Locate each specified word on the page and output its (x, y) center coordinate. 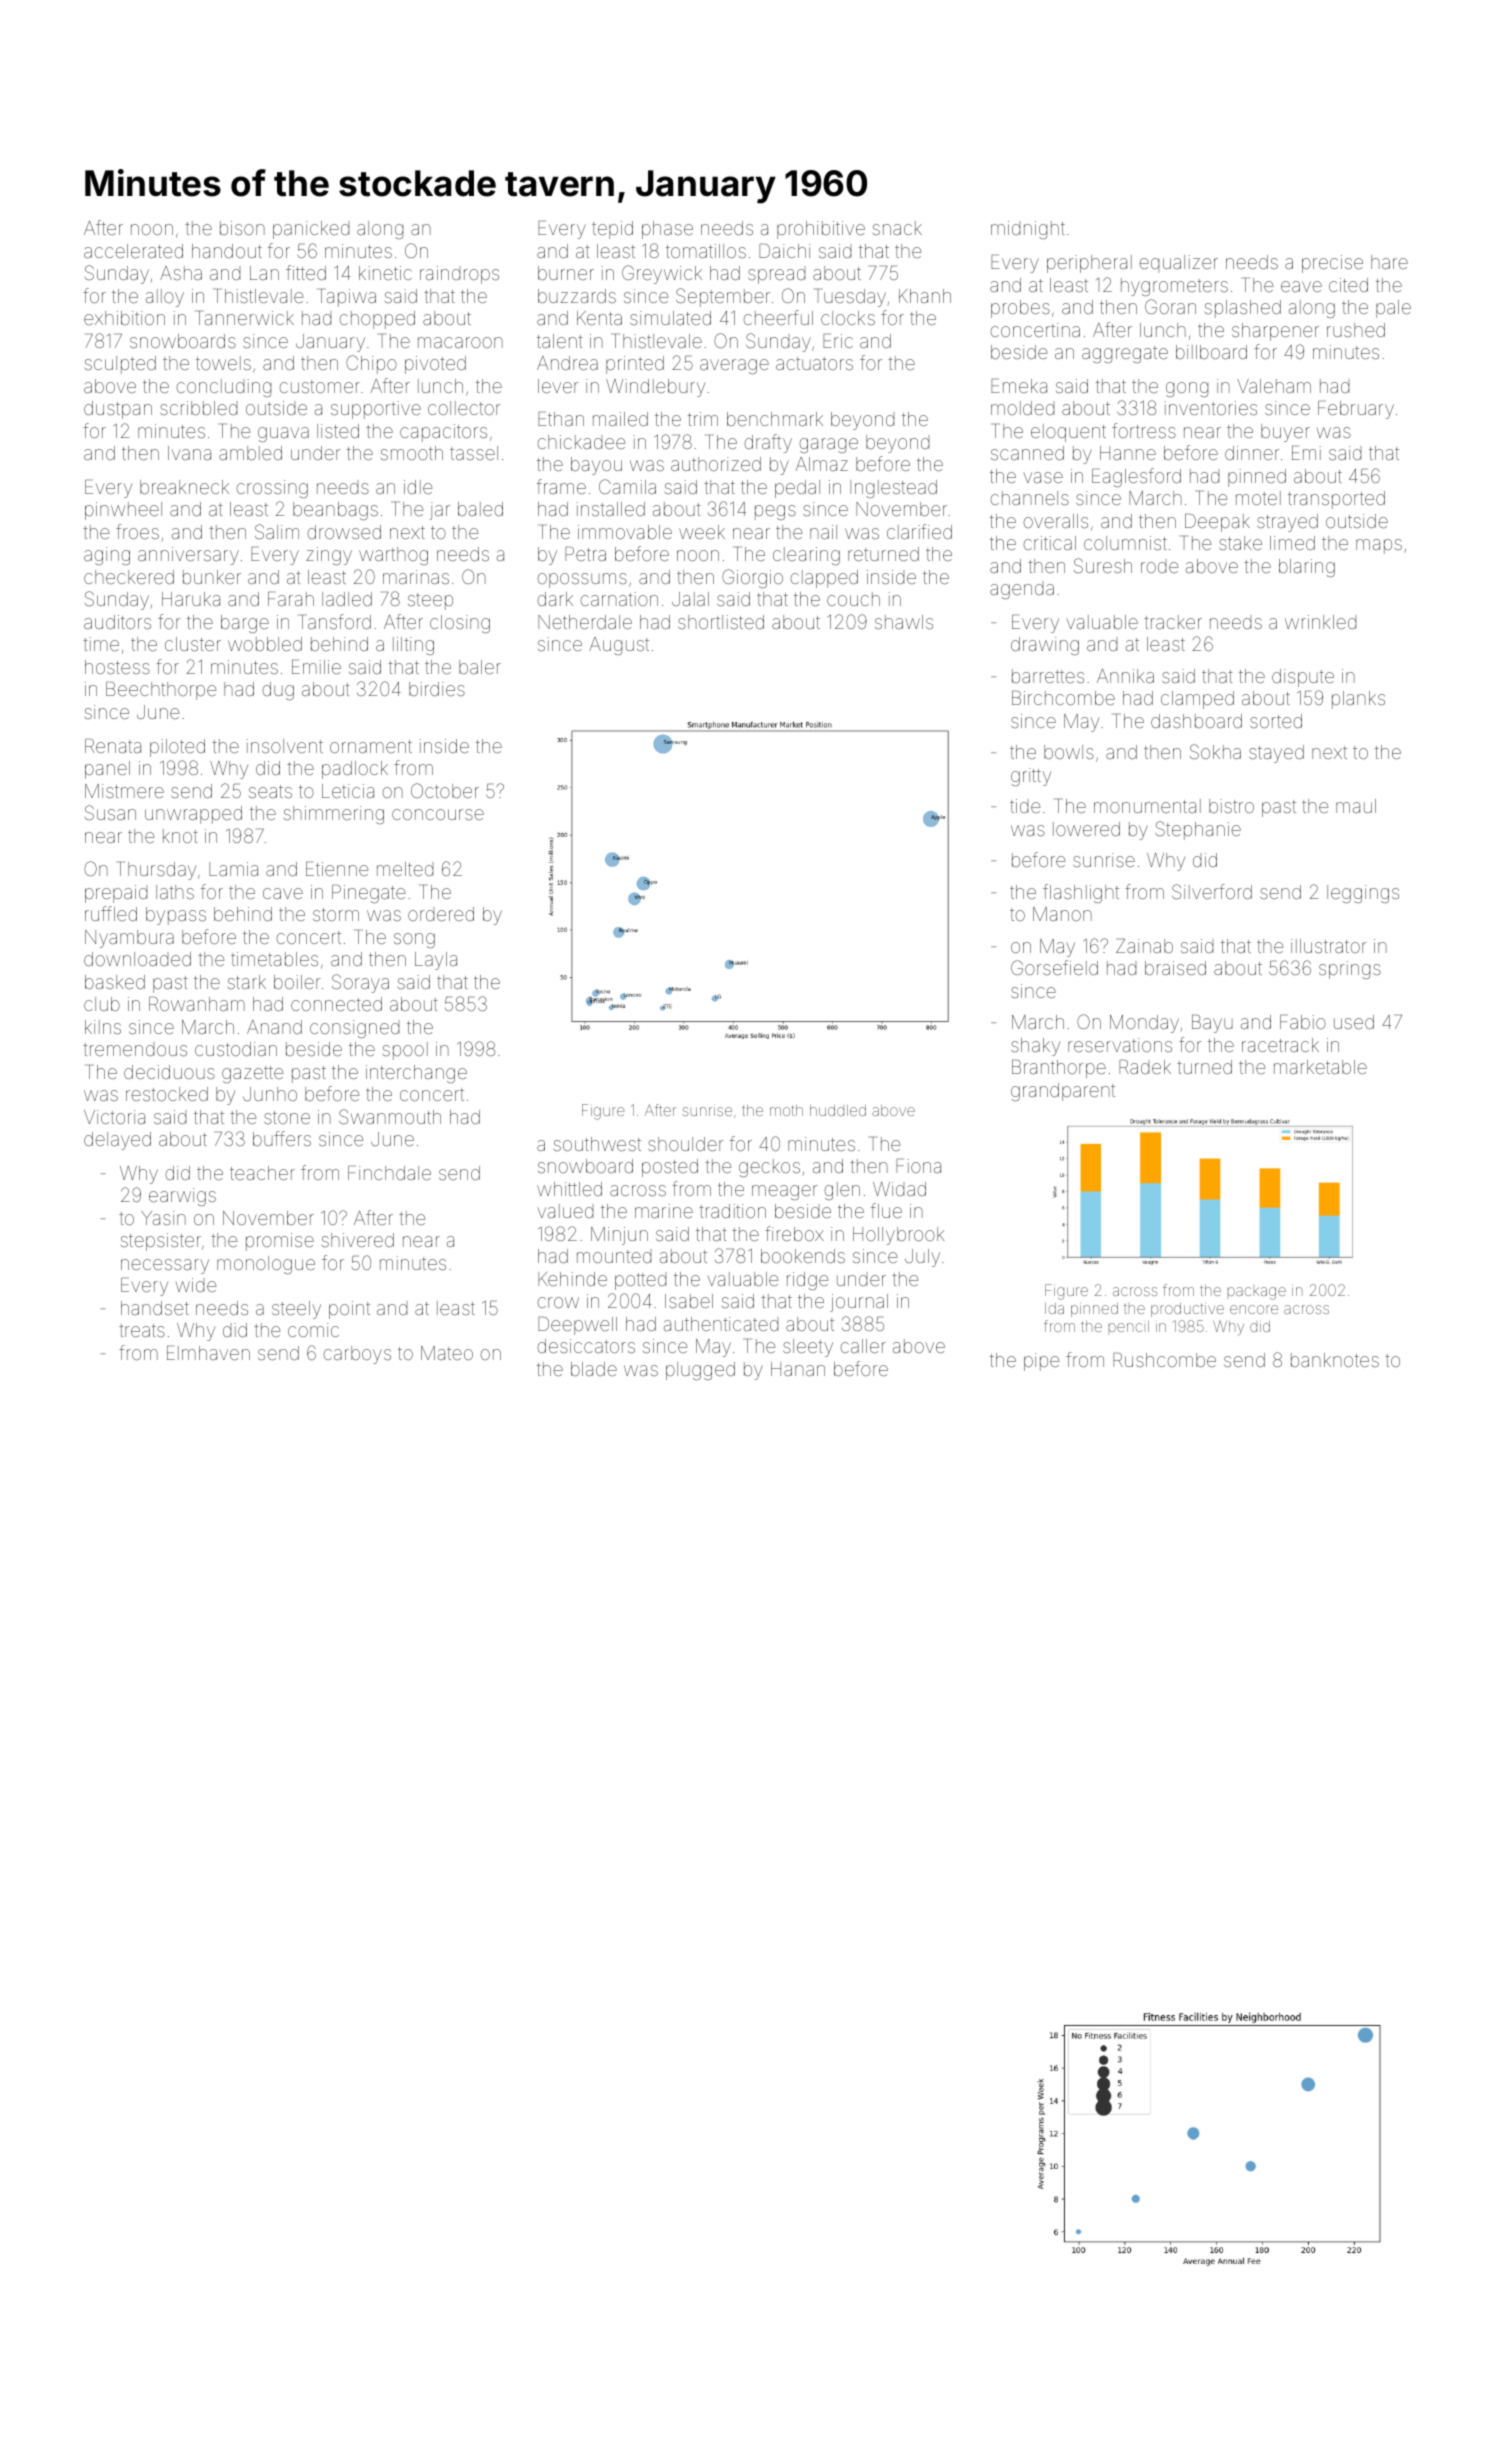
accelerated (133, 251)
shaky (1035, 1047)
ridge (807, 1281)
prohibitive (821, 230)
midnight (1028, 230)
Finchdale (389, 1173)
